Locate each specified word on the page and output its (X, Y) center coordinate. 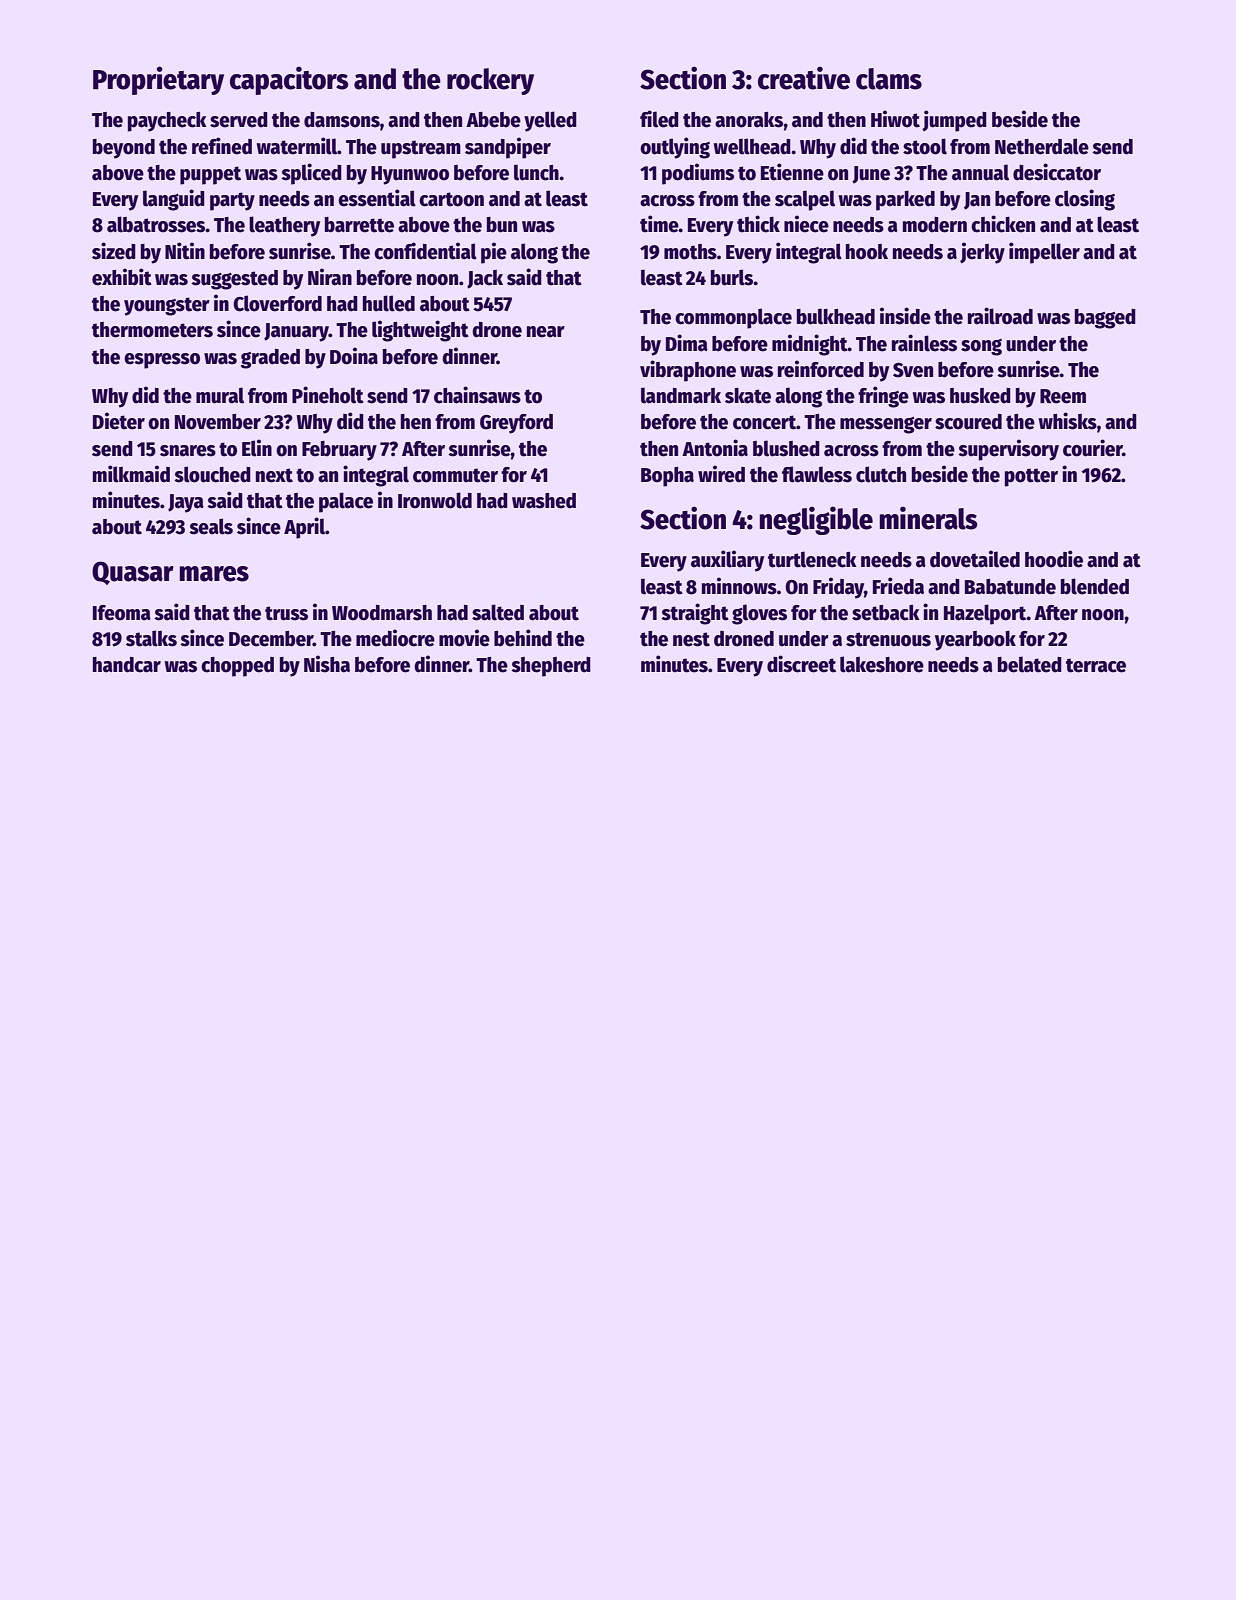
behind (523, 638)
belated (1030, 664)
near (546, 332)
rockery (490, 81)
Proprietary (158, 80)
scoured (968, 422)
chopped (237, 667)
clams (889, 79)
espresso (162, 361)
